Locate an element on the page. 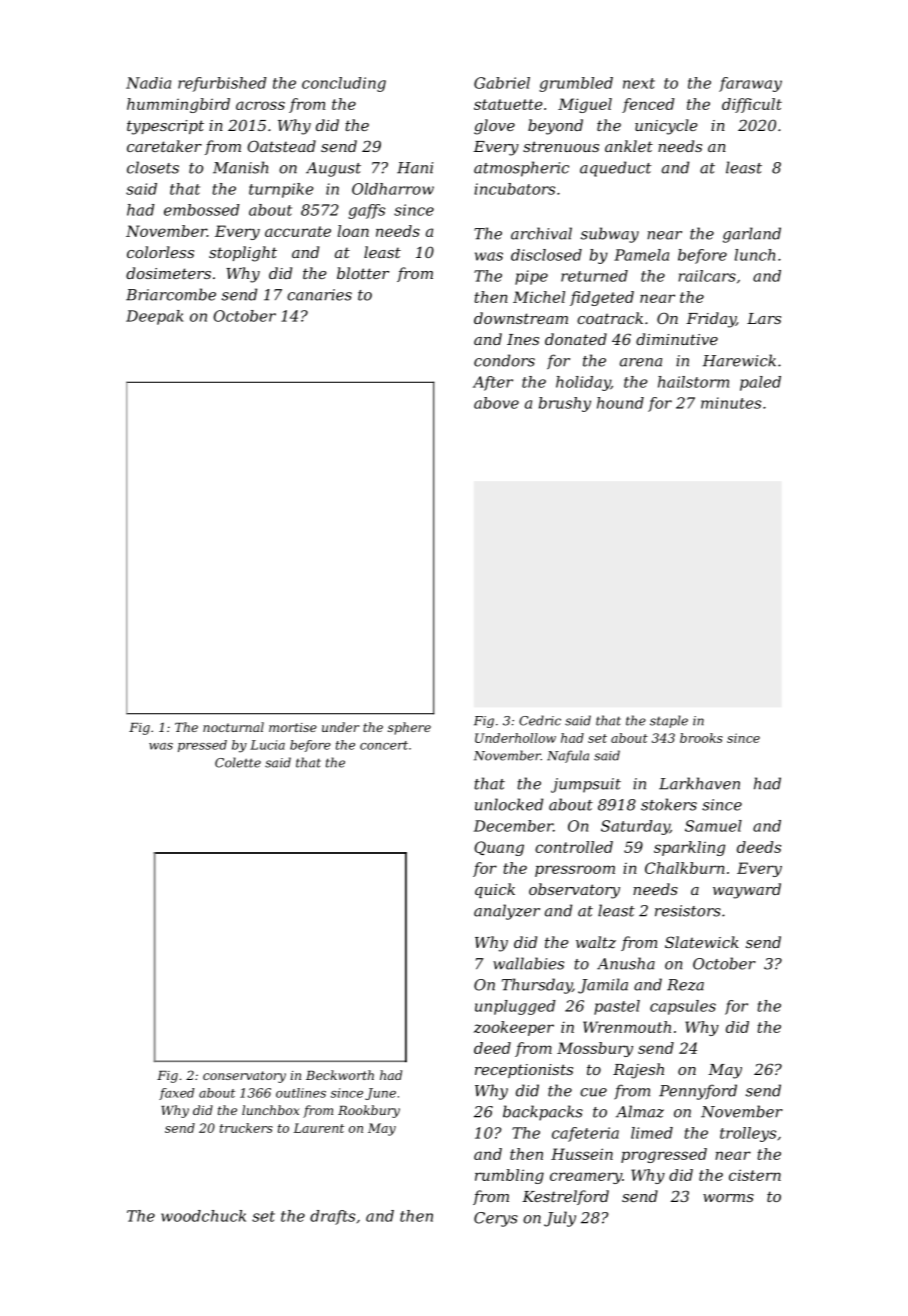 This image has height=1316, width=908. nocturnal is located at coordinates (233, 727).
